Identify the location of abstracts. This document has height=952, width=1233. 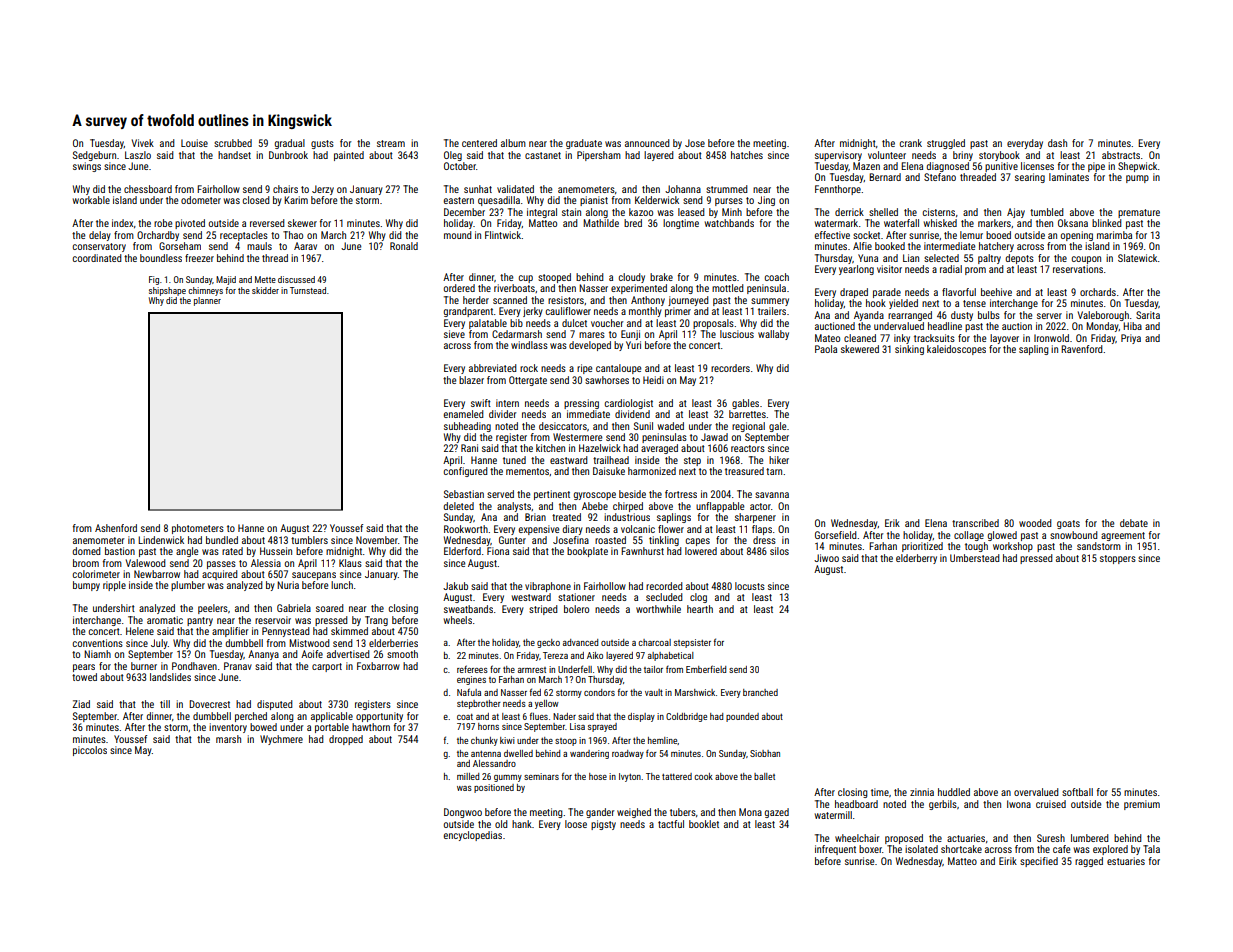
(1121, 155).
